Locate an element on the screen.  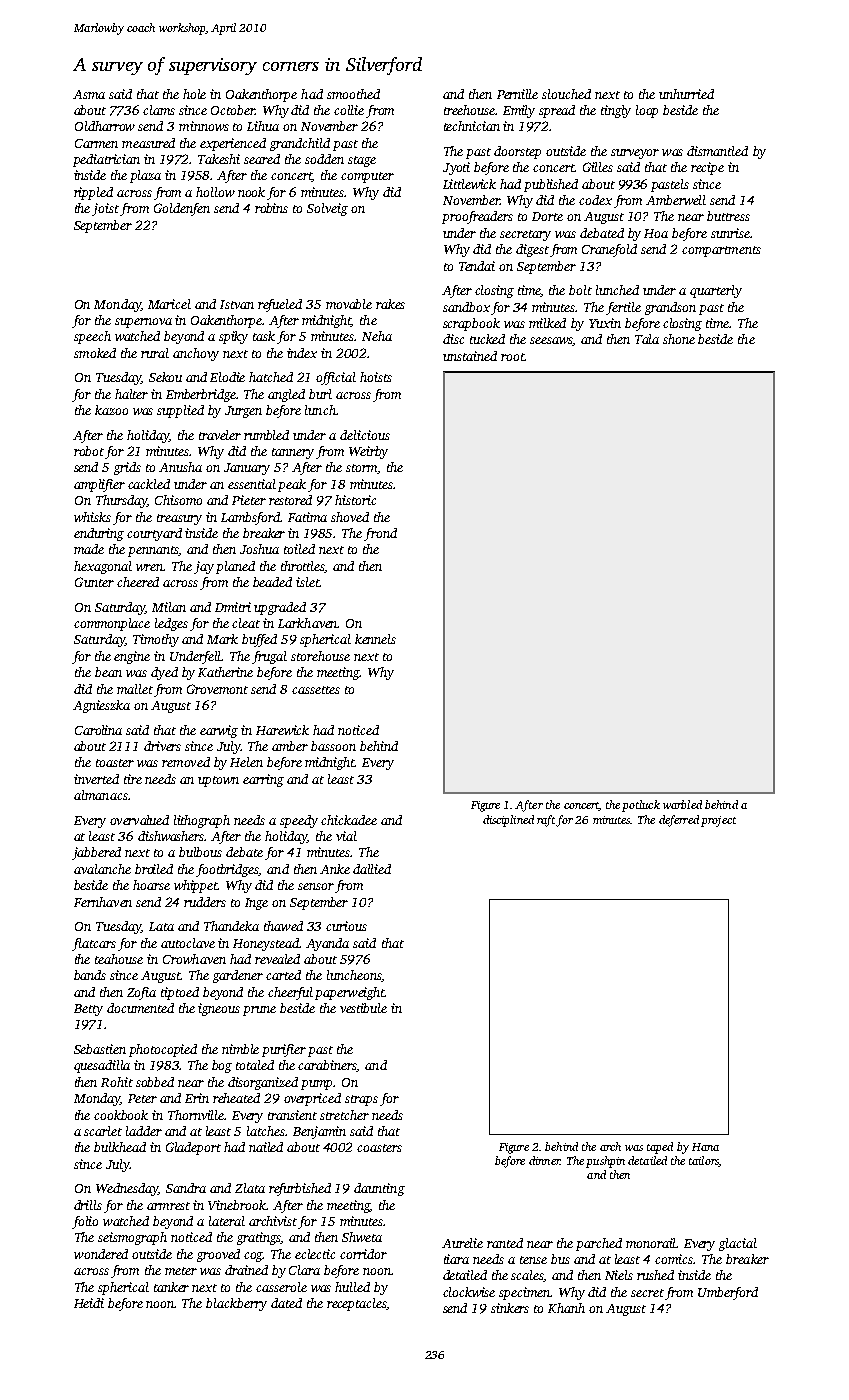
sodden is located at coordinates (324, 159).
